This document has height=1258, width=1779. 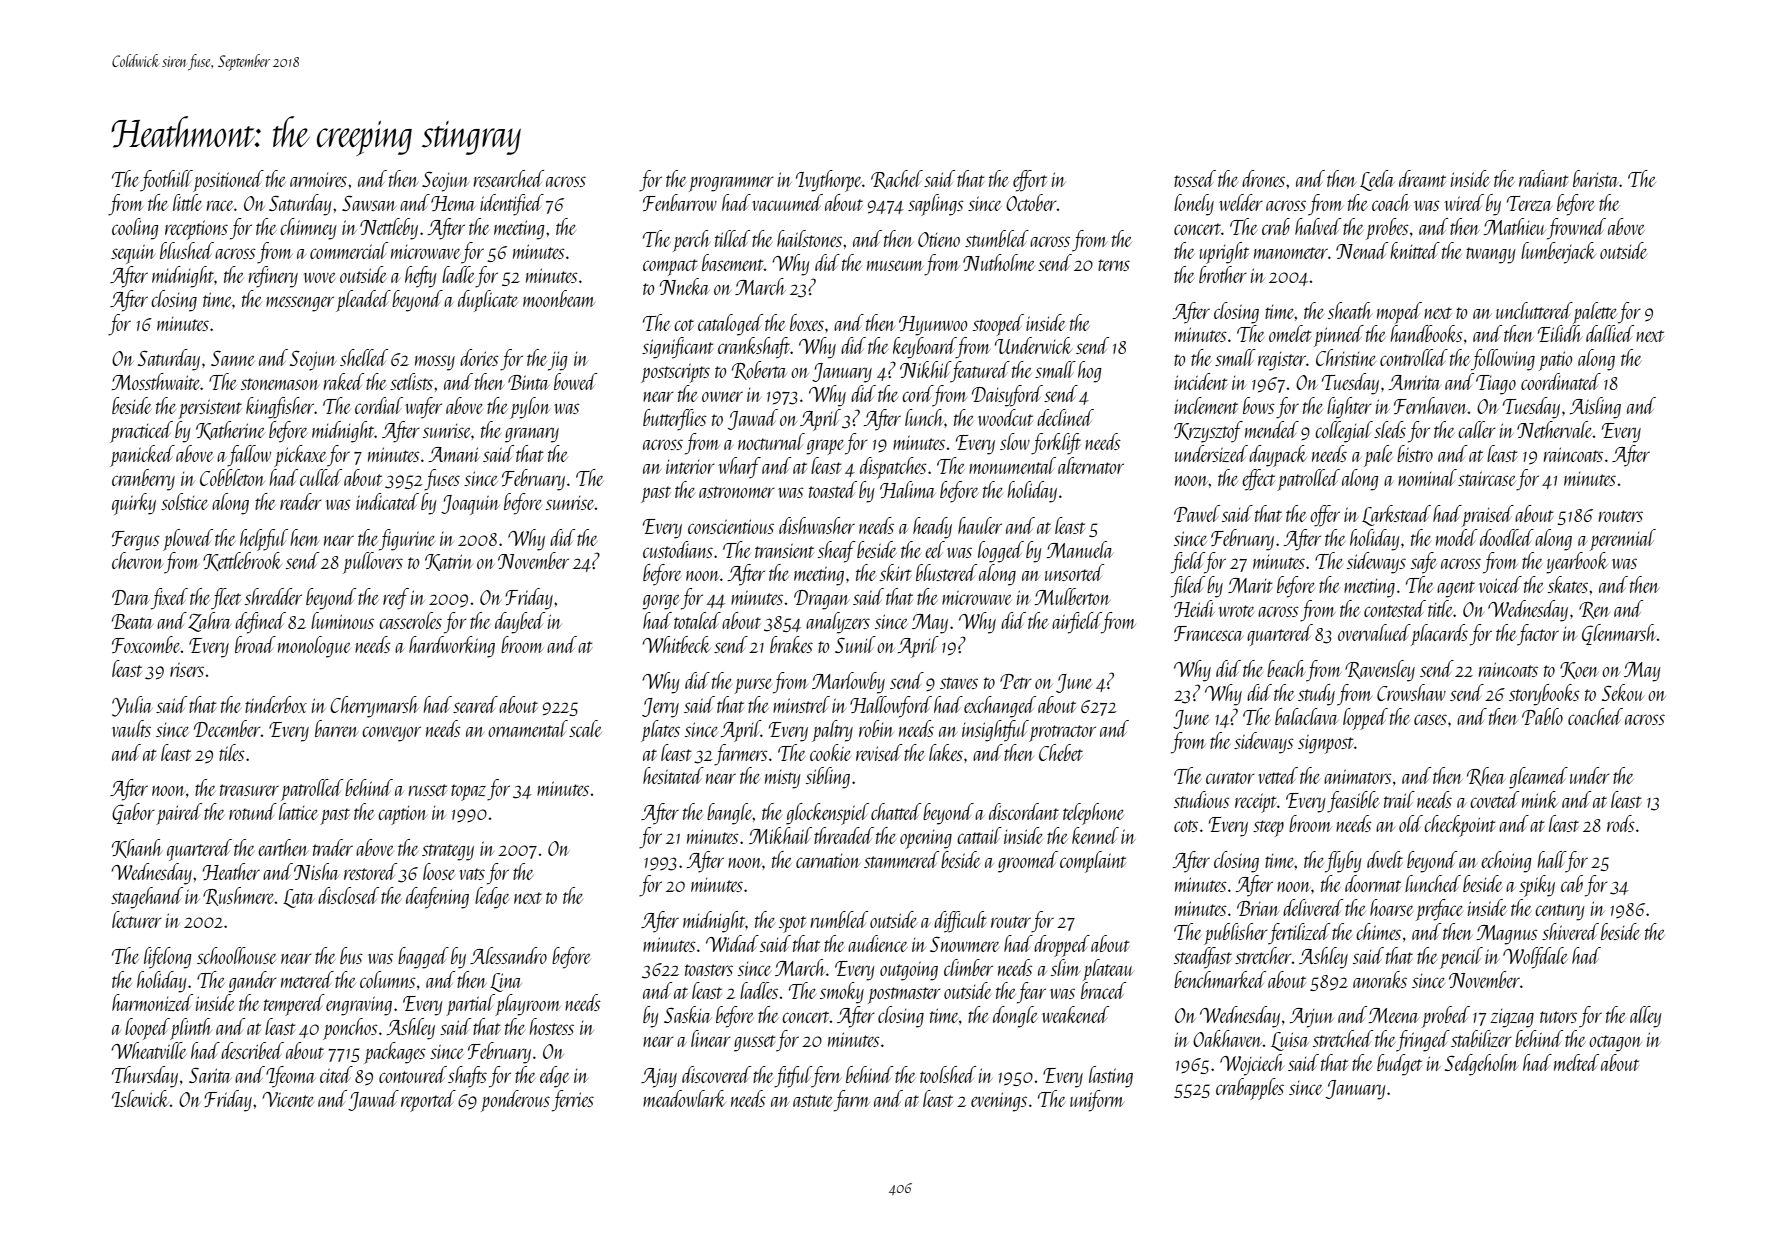 I want to click on skates, so click(x=1568, y=584).
